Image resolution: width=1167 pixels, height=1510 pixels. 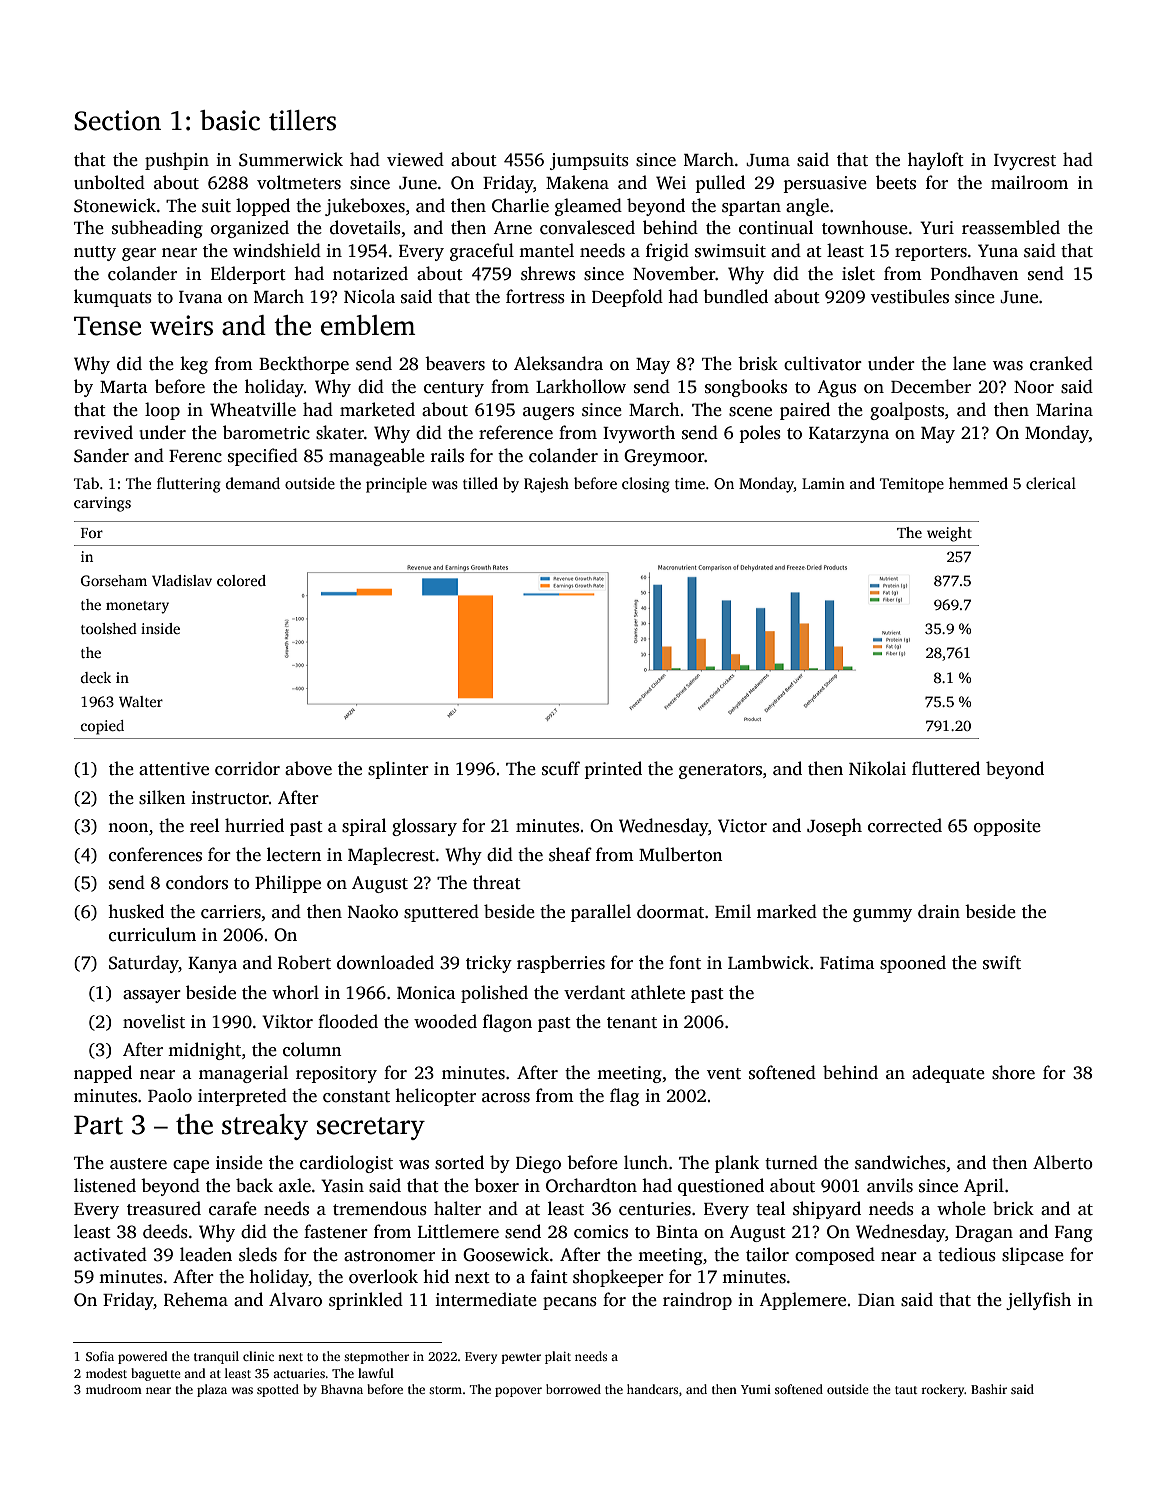 I want to click on colored, so click(x=241, y=580).
